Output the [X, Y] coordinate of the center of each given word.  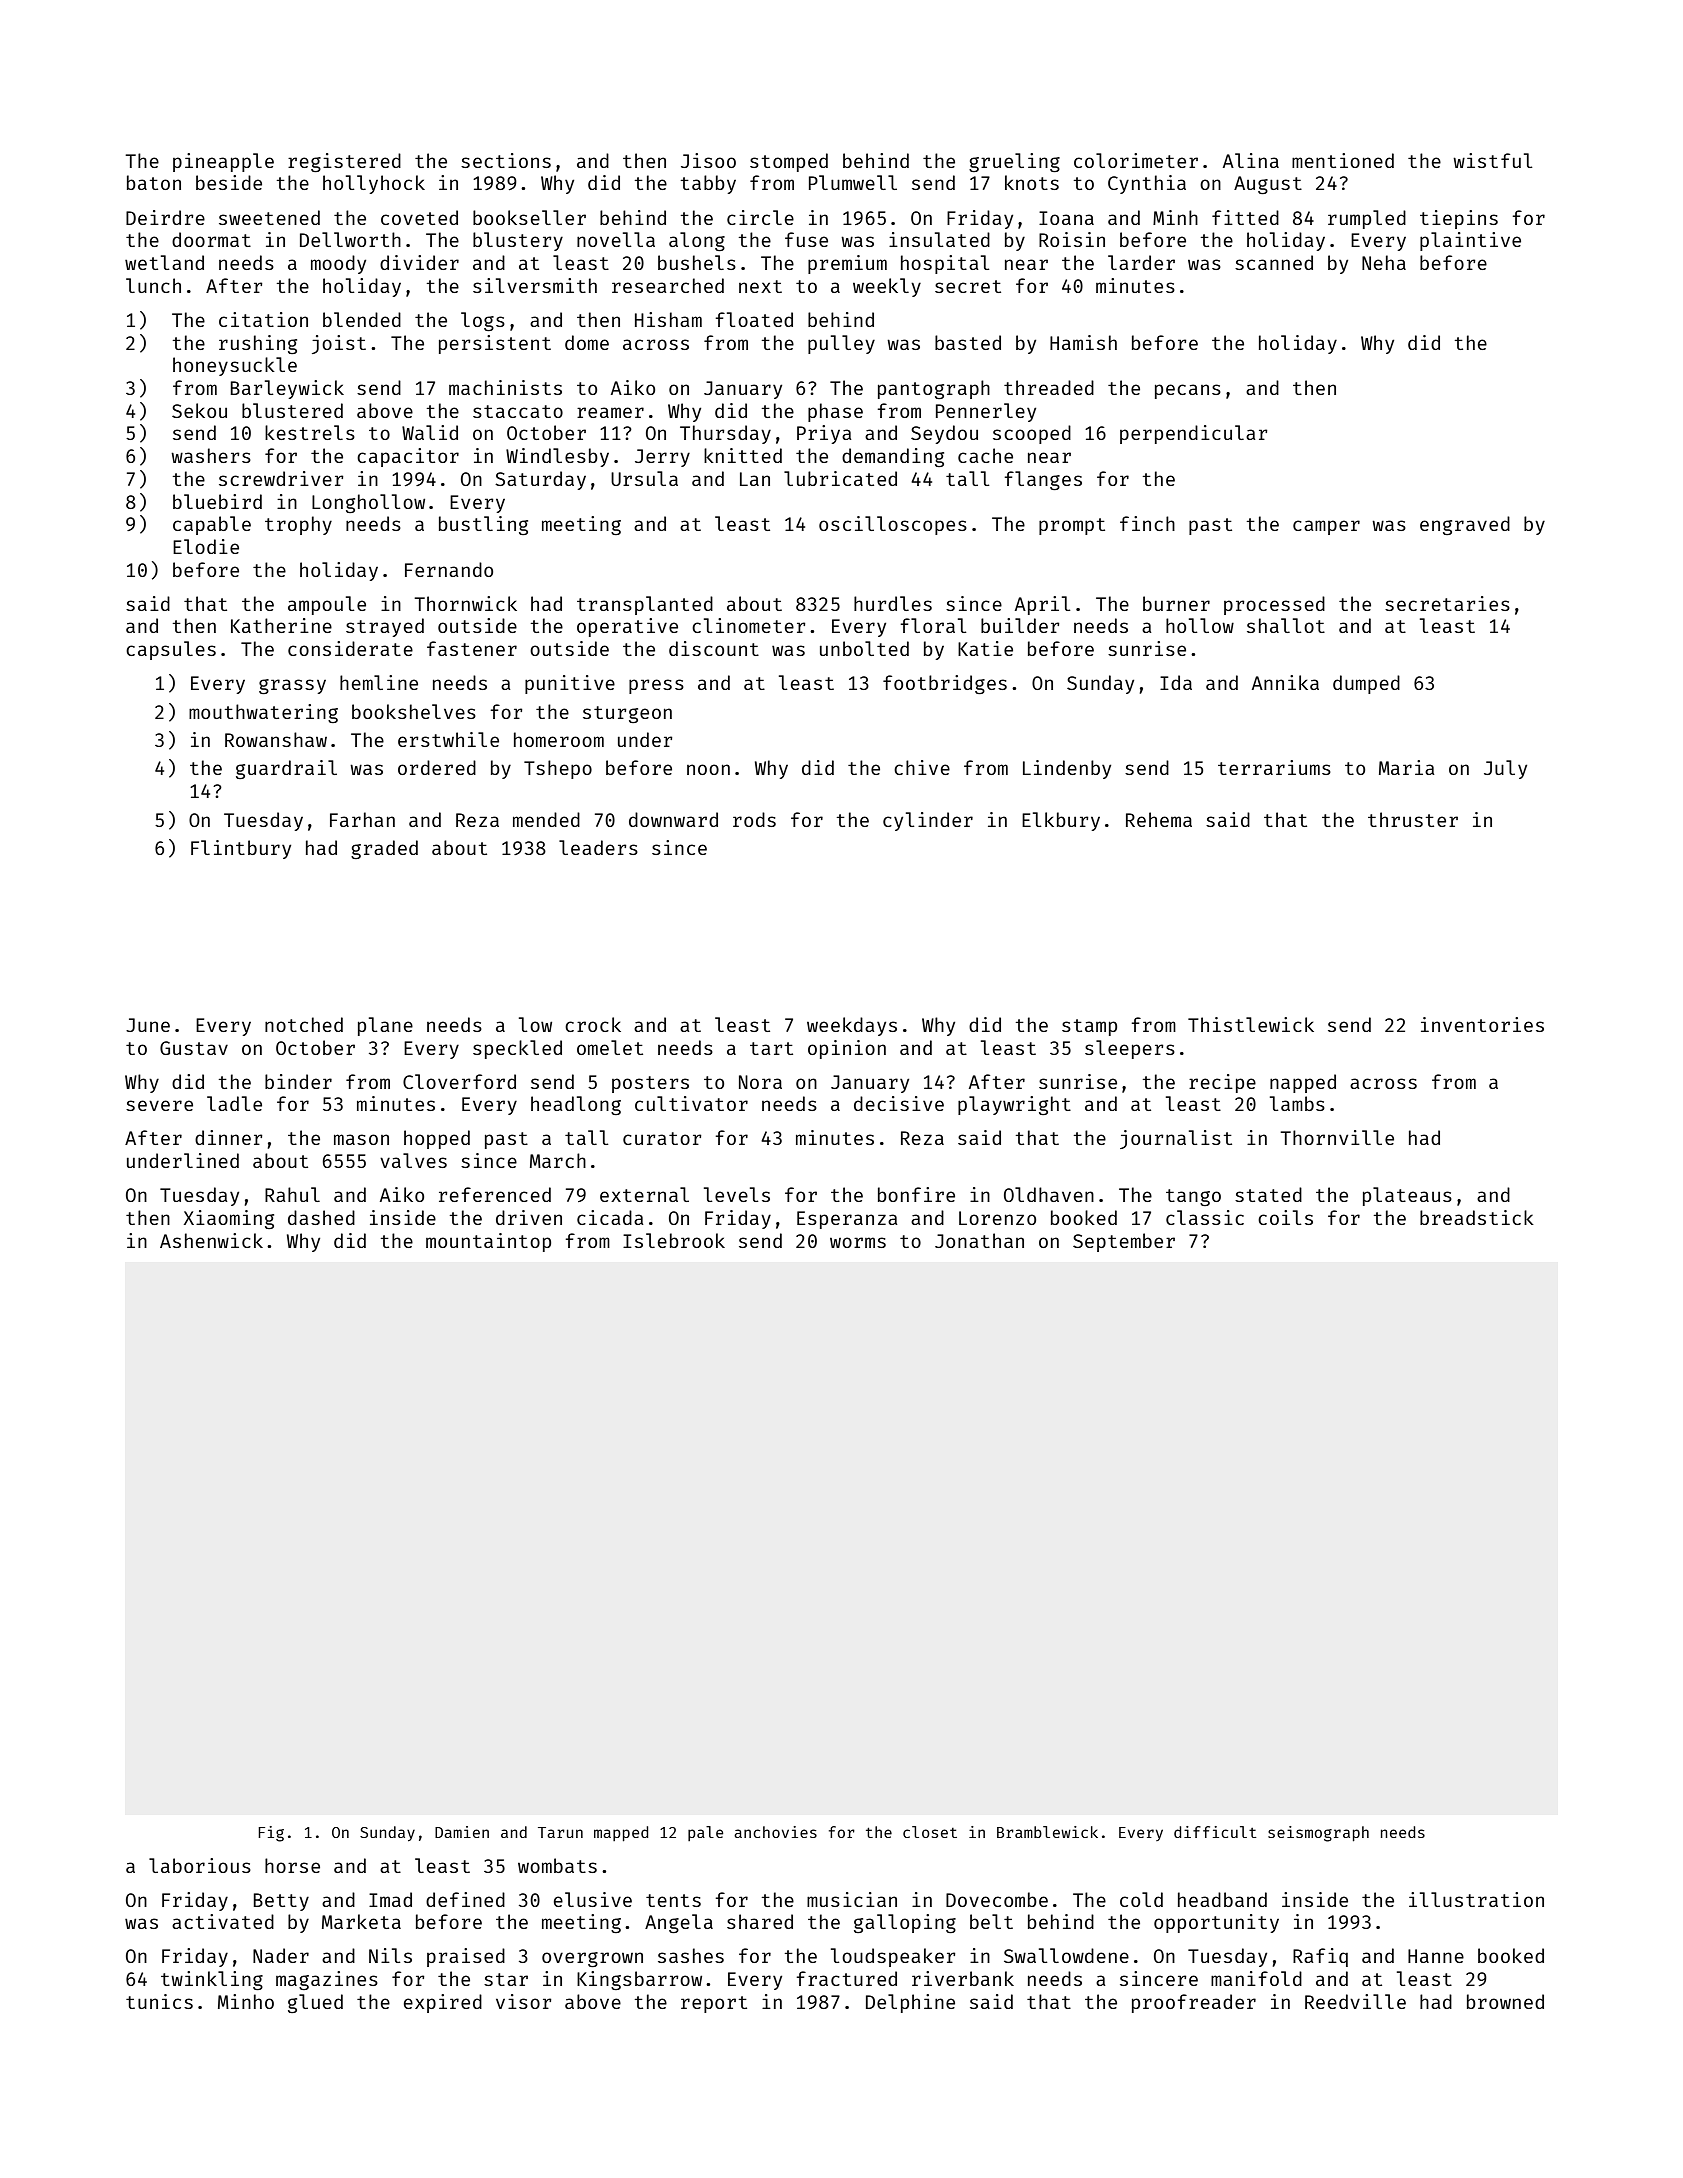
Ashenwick [211, 1240]
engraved [1465, 525]
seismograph [1318, 1834]
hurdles [893, 603]
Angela [679, 1923]
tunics [159, 2001]
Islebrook [674, 1240]
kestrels [310, 432]
